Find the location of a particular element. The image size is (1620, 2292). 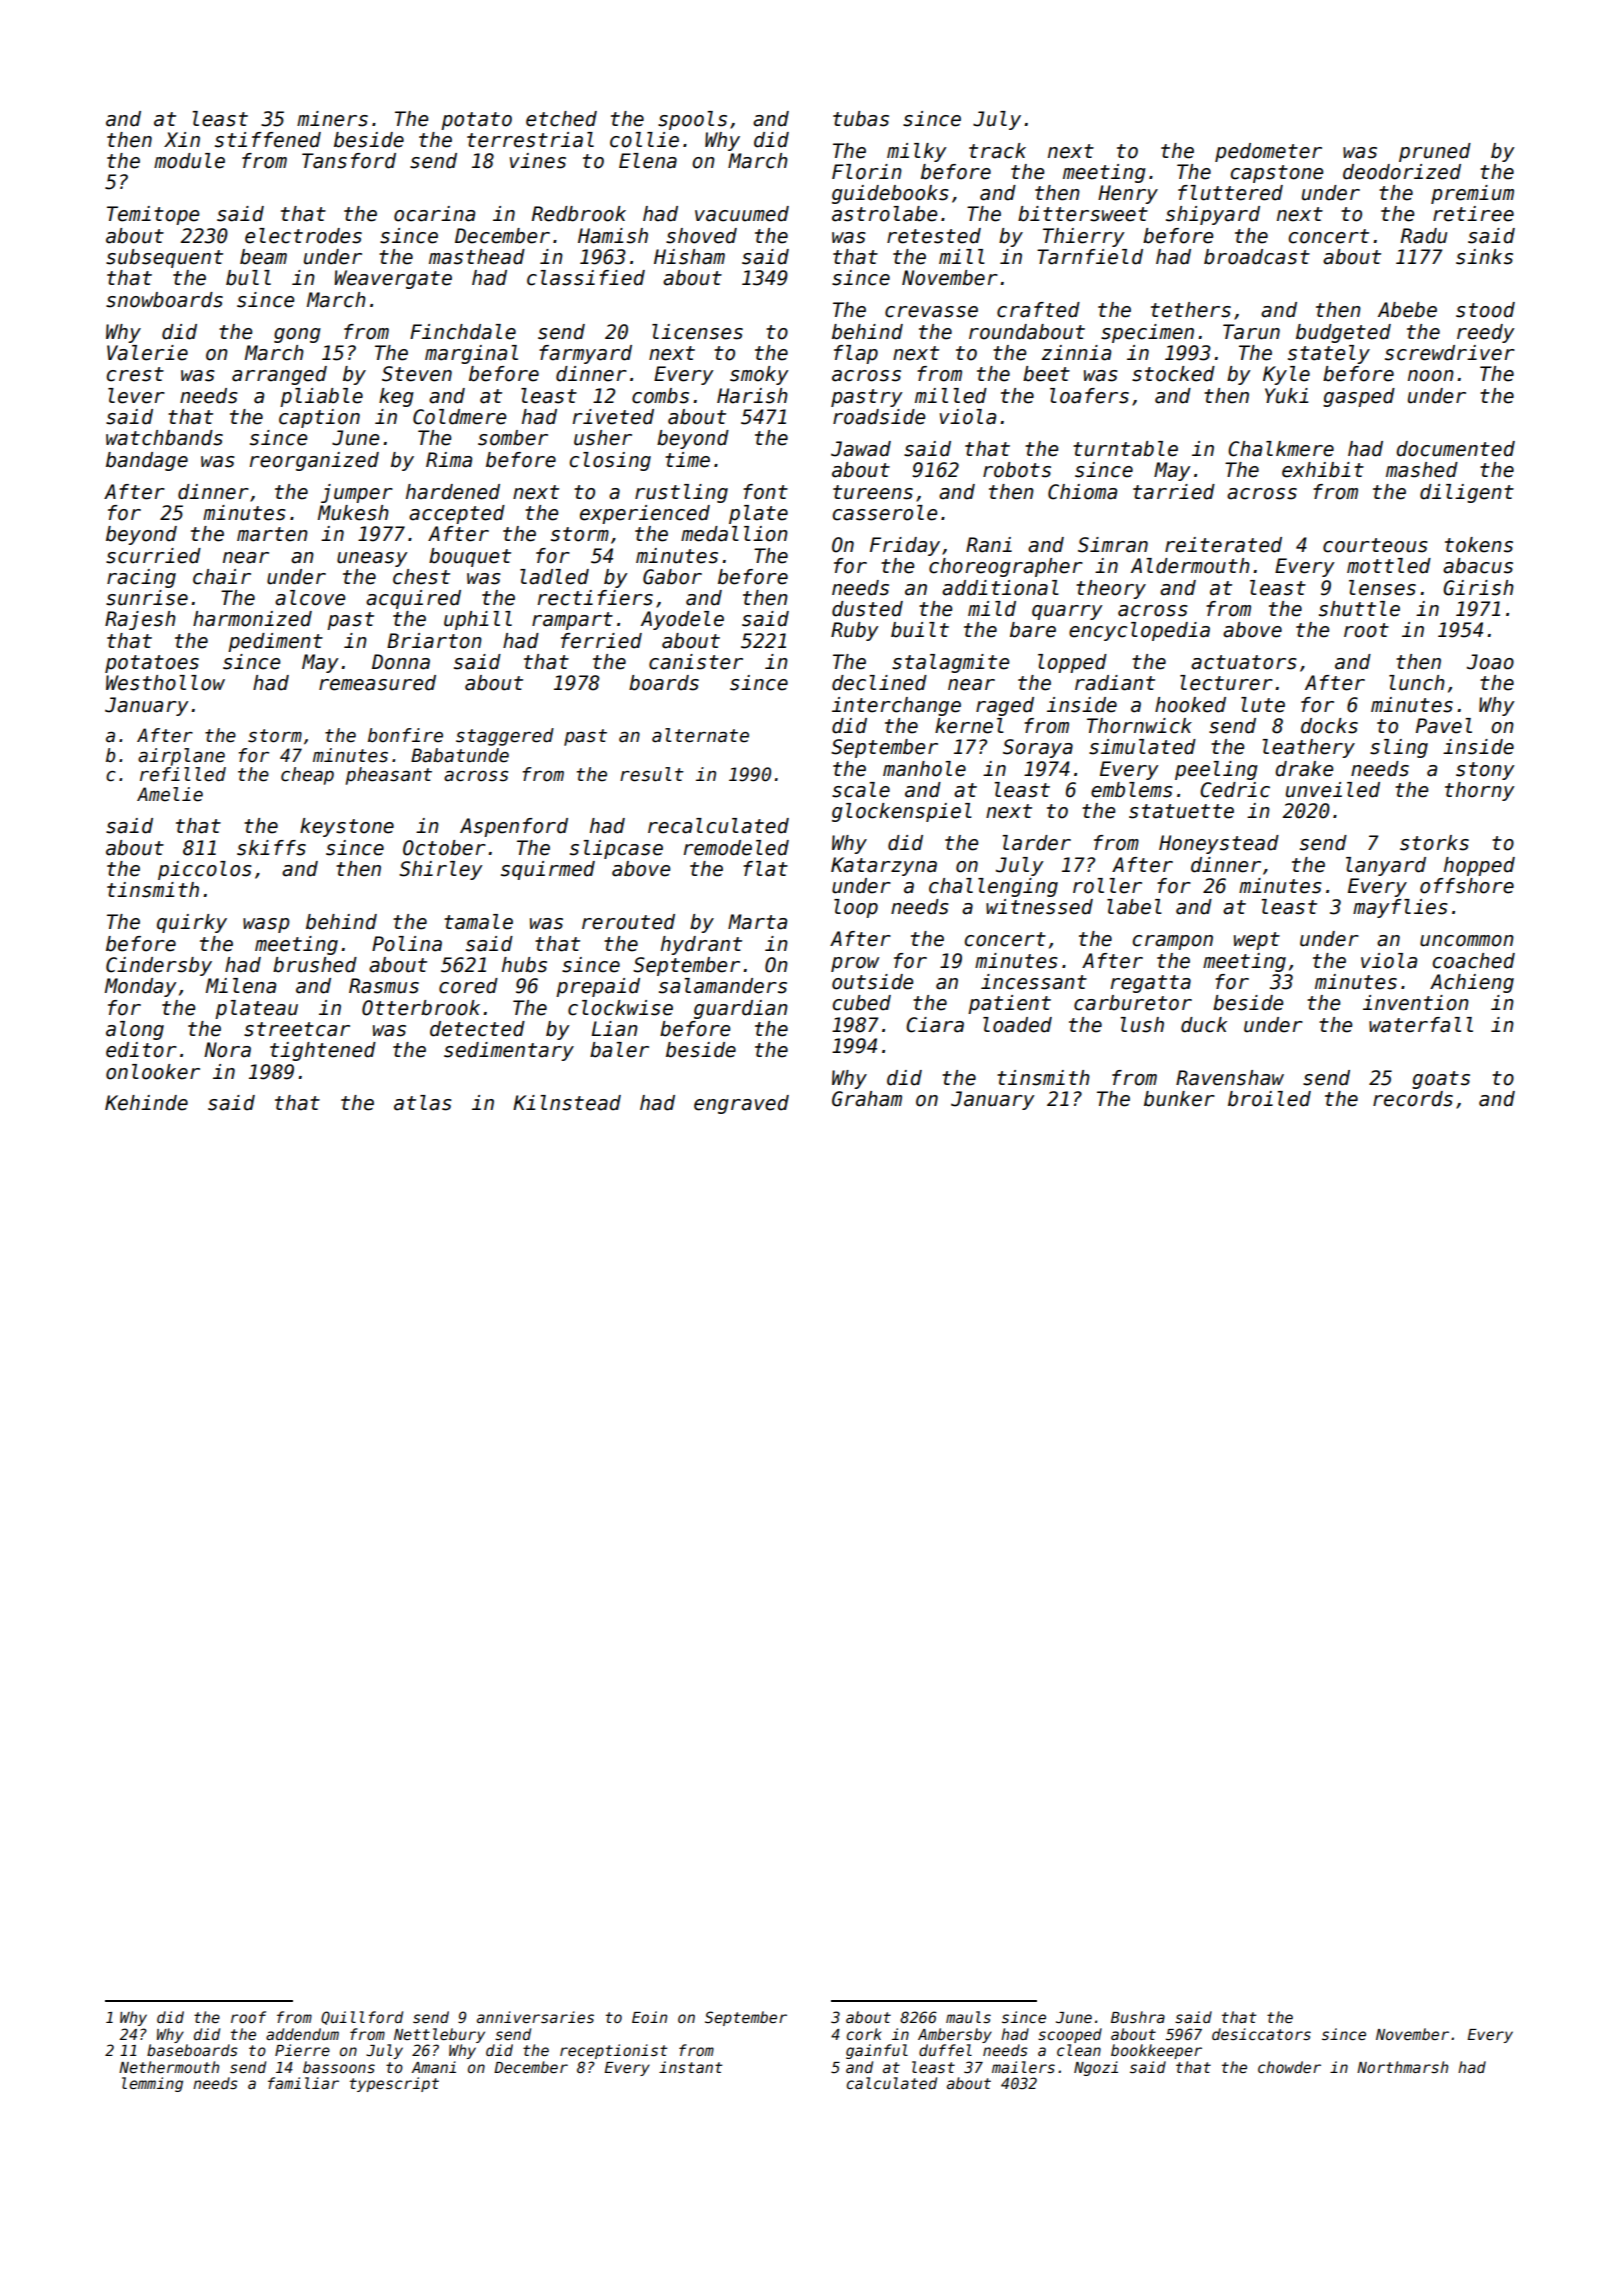

atlas is located at coordinates (423, 1103).
